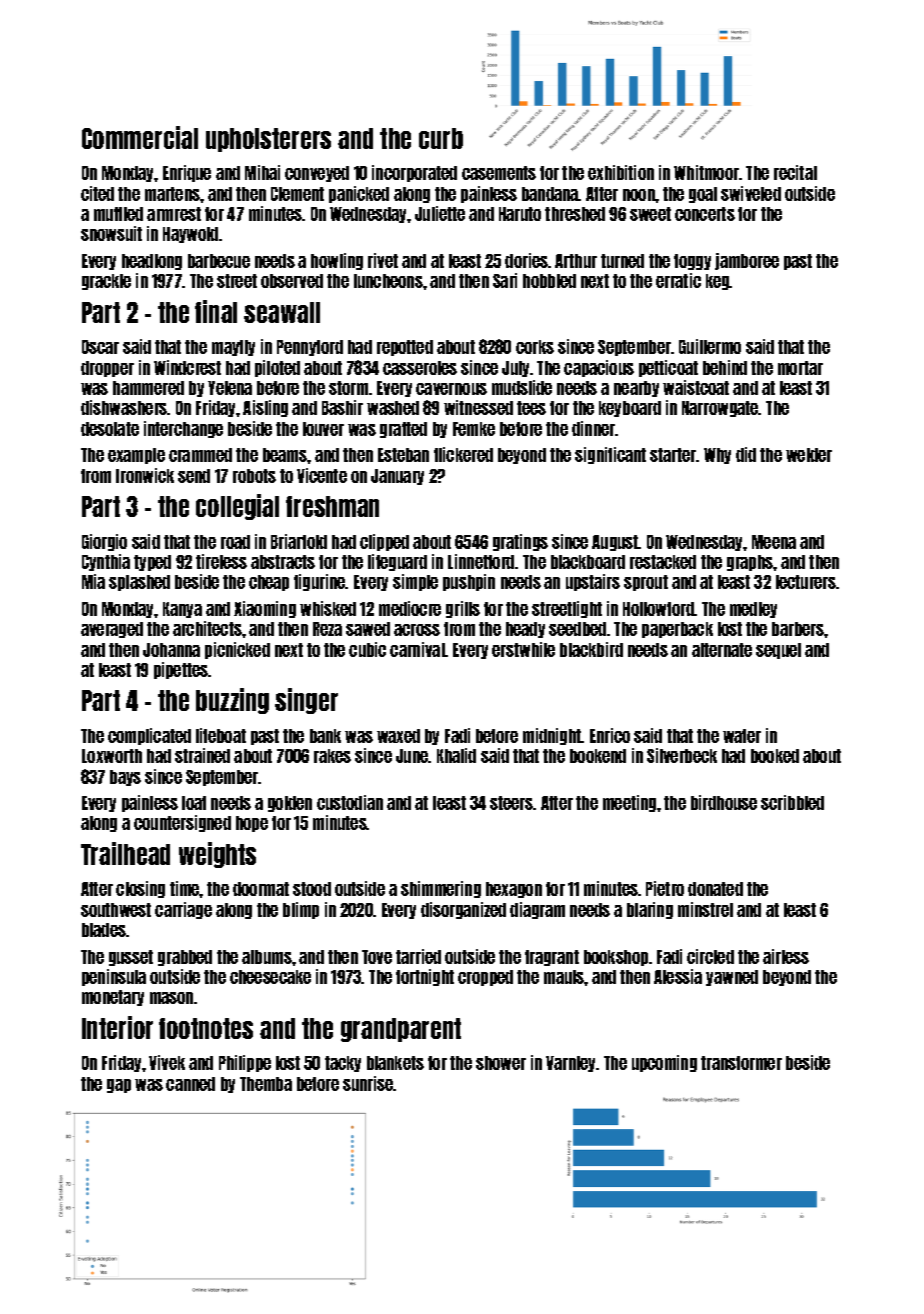 This screenshot has height=1314, width=924. What do you see at coordinates (113, 998) in the screenshot?
I see `monetary` at bounding box center [113, 998].
